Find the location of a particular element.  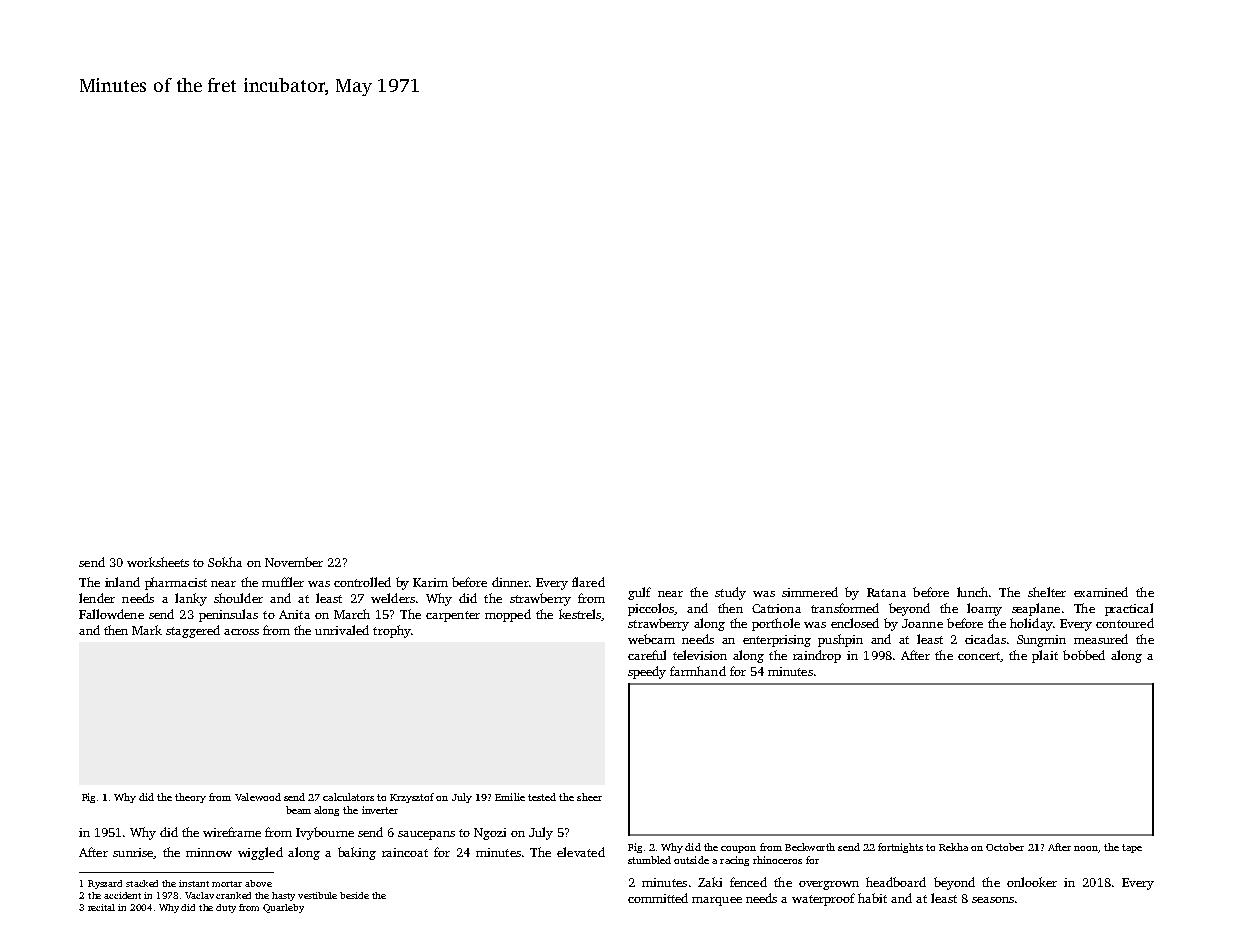

muffler is located at coordinates (283, 582).
